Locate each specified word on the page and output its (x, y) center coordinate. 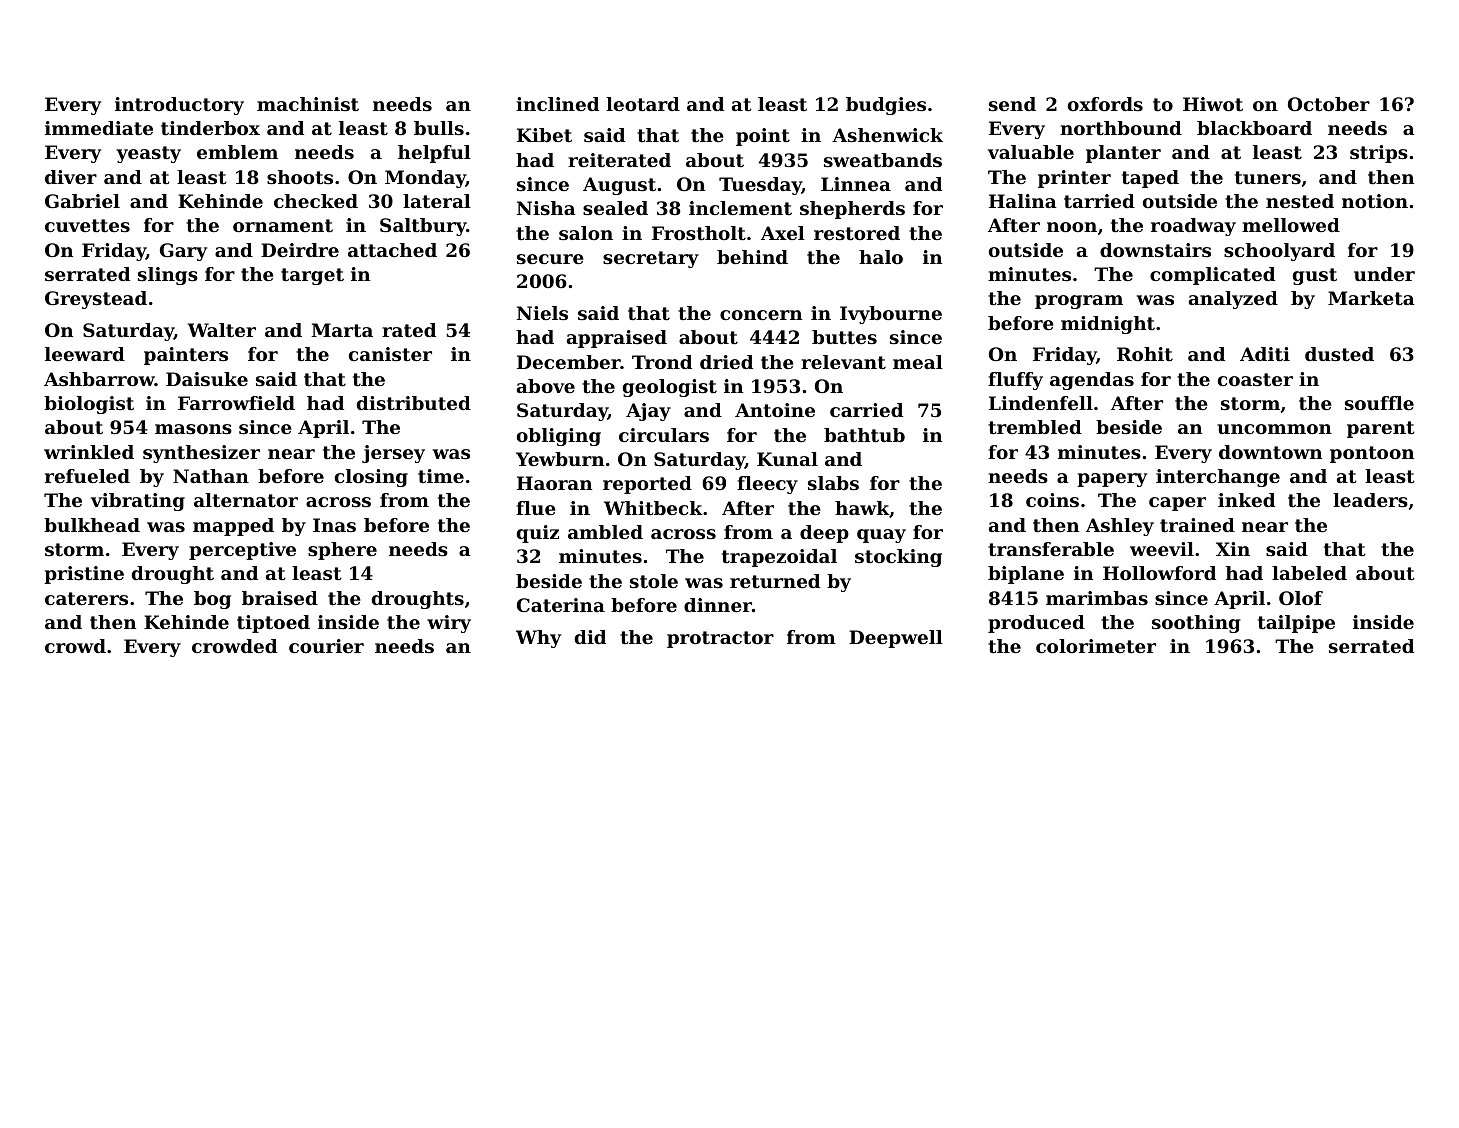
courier (326, 646)
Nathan (211, 476)
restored (857, 233)
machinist (308, 104)
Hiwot (1213, 104)
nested (1300, 201)
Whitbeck (653, 508)
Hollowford (1159, 573)
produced (1036, 624)
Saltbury (423, 227)
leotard (643, 104)
